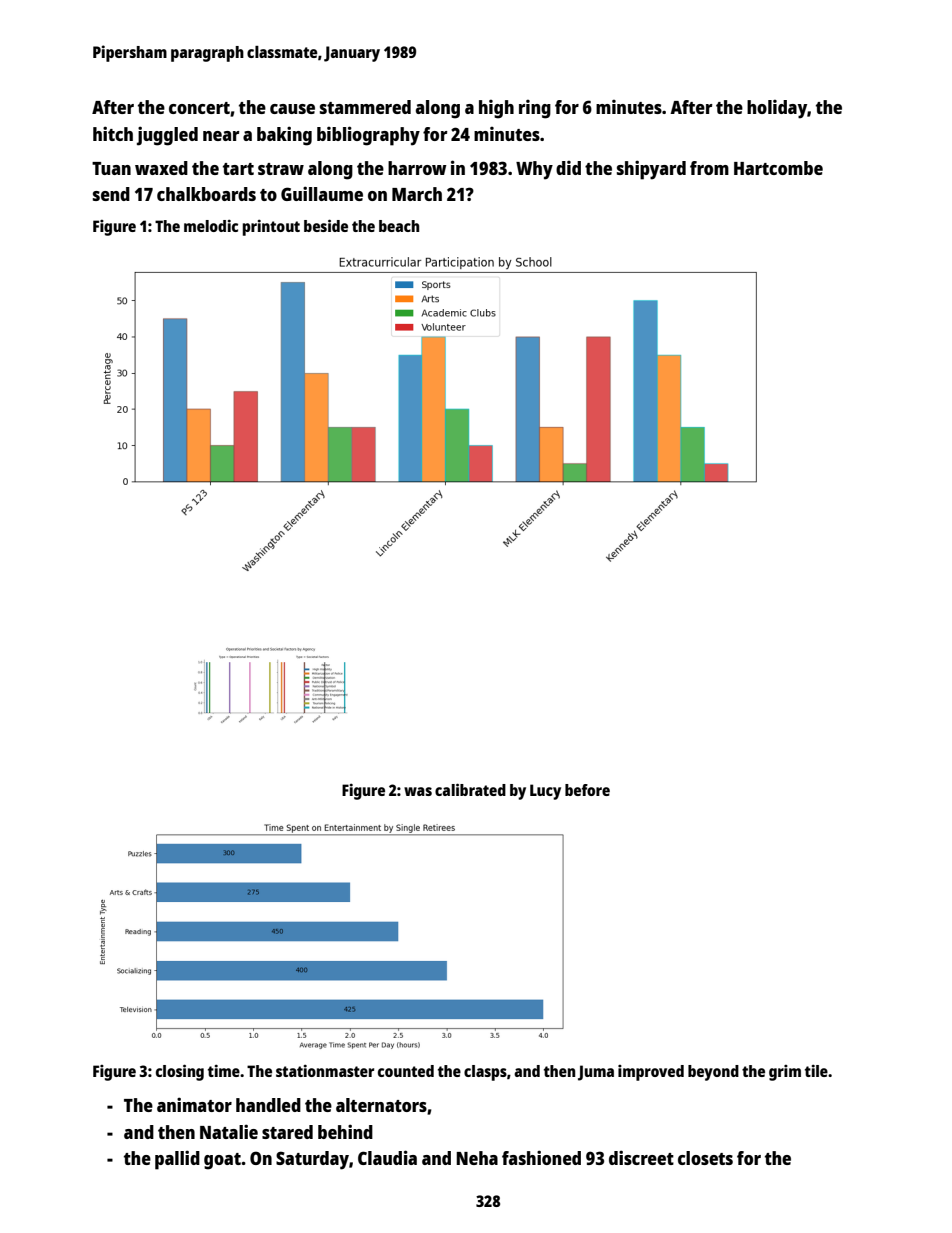  What do you see at coordinates (545, 792) in the screenshot?
I see `Lucy` at bounding box center [545, 792].
